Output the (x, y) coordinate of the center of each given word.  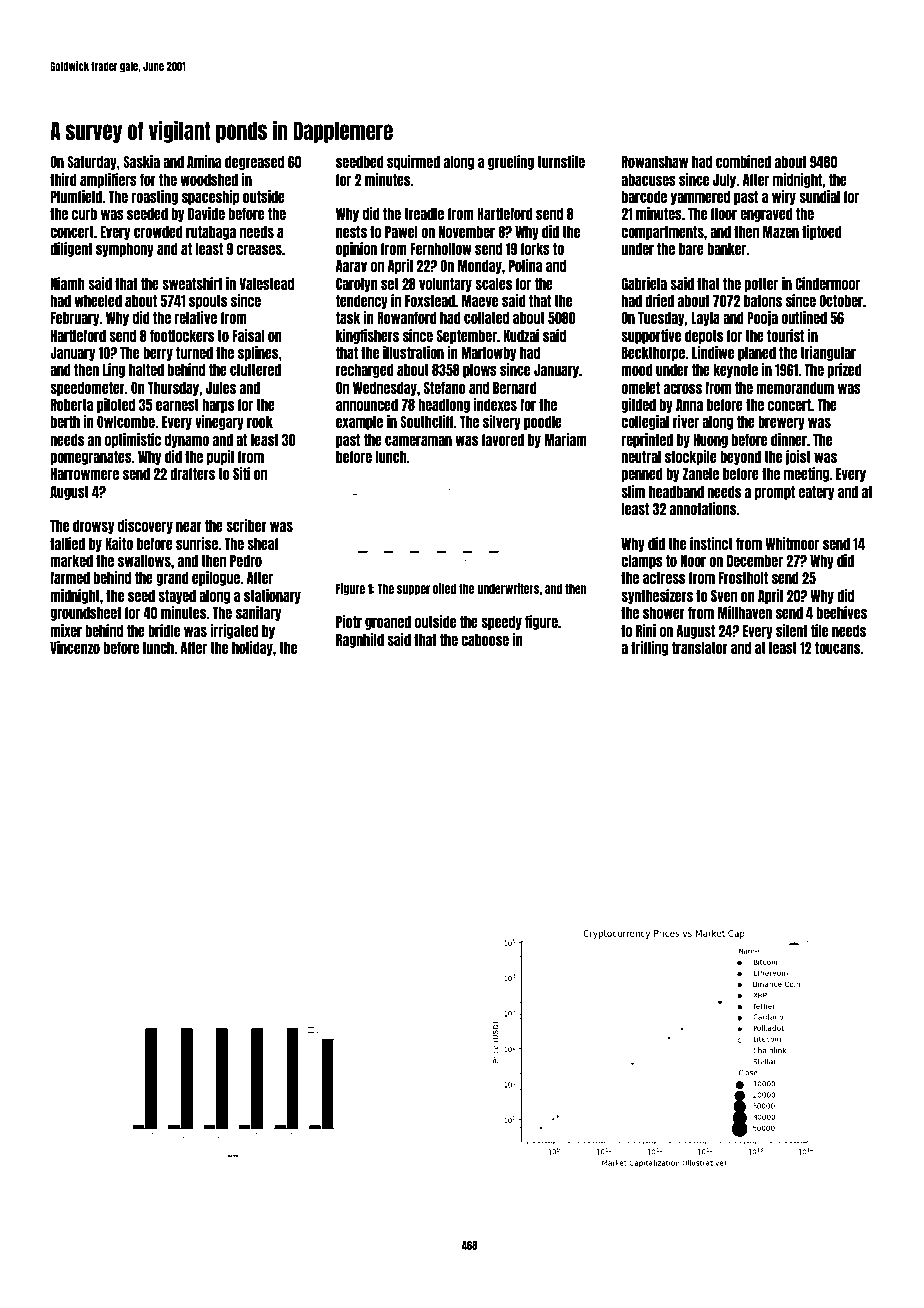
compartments (662, 233)
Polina (525, 265)
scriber (246, 525)
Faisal (248, 335)
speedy (501, 623)
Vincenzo (75, 647)
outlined (804, 317)
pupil (220, 457)
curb (84, 214)
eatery (816, 493)
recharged (365, 371)
